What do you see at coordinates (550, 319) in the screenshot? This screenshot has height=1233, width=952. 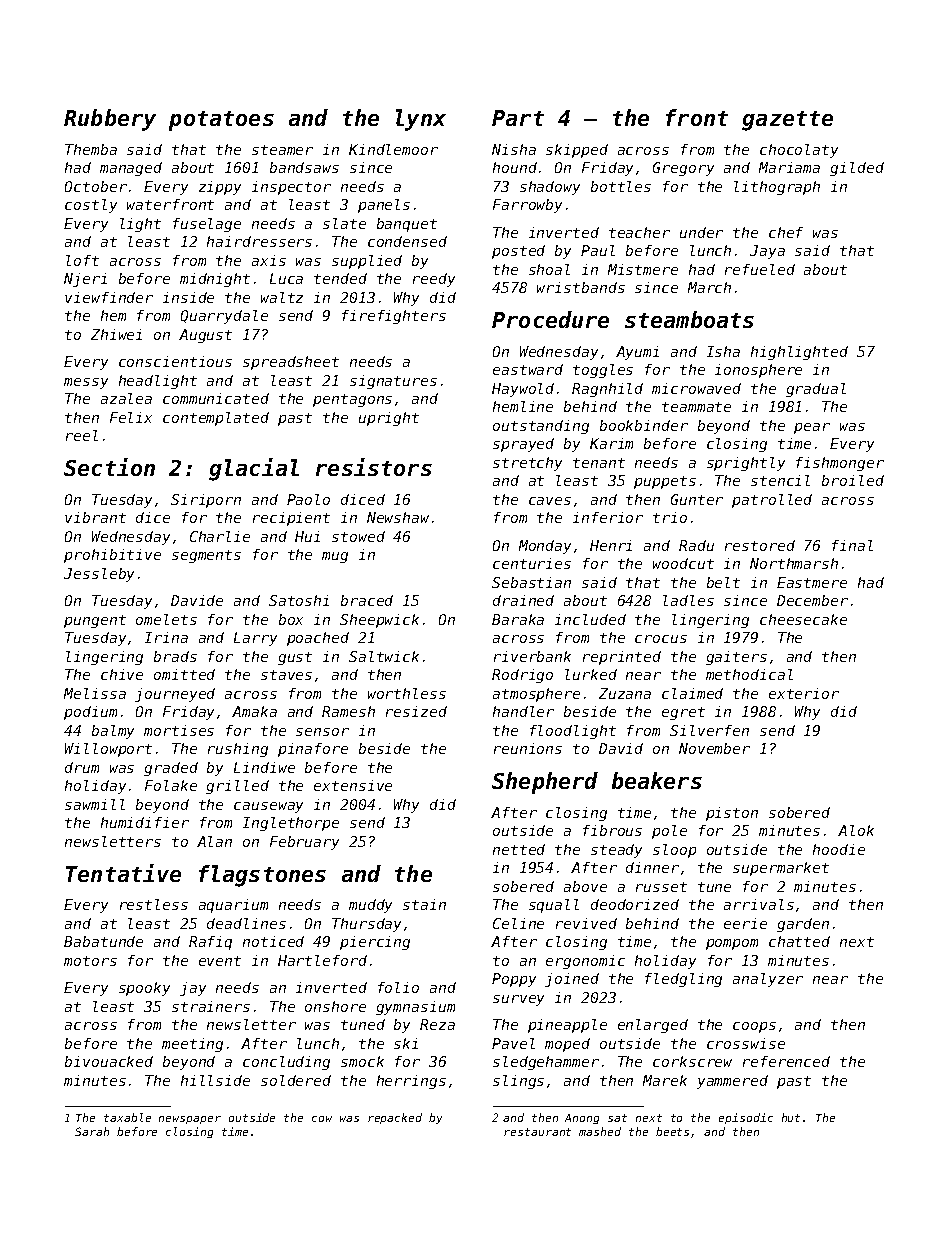 I see `Procedure` at bounding box center [550, 319].
